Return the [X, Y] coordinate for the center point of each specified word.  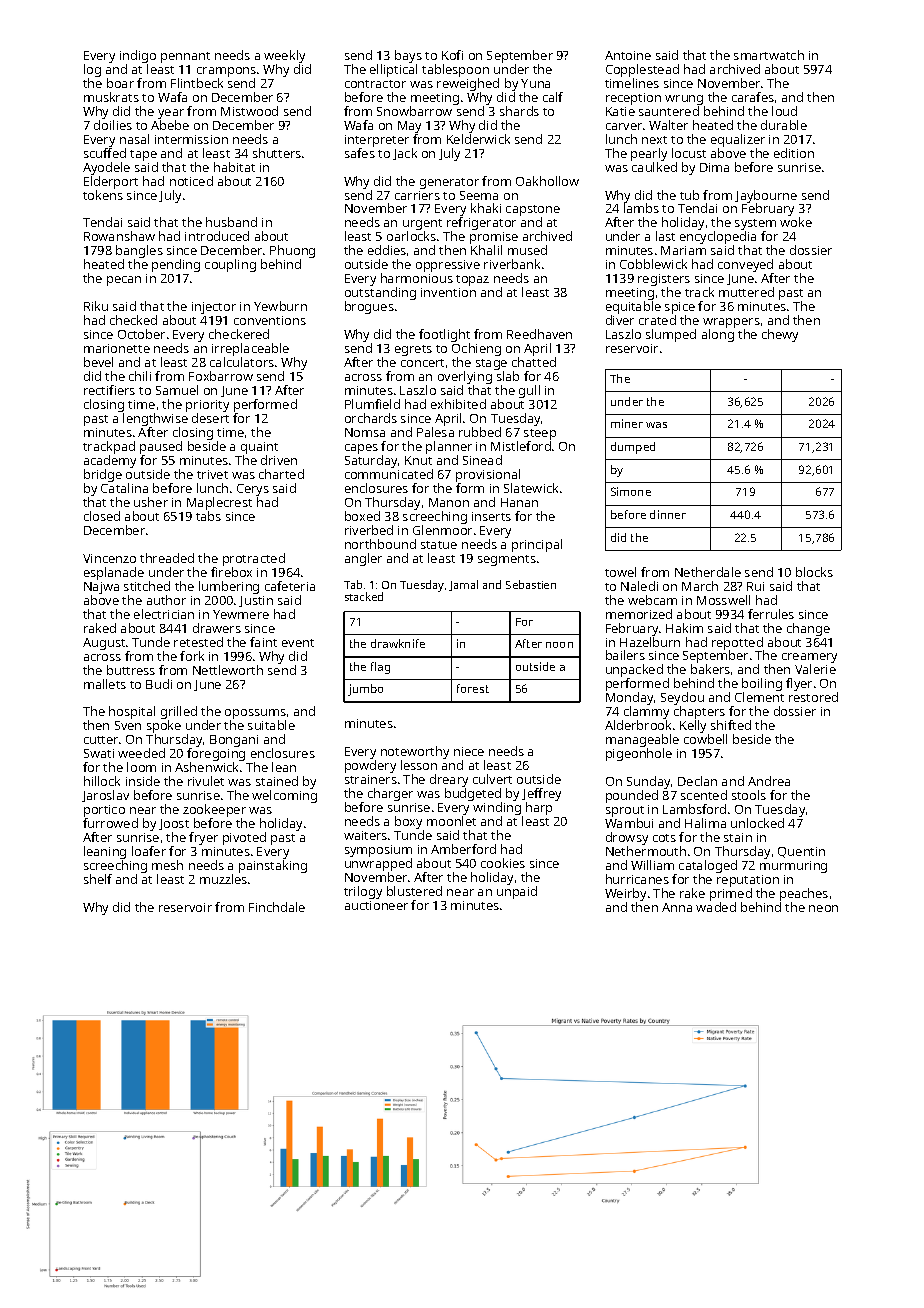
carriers [417, 195]
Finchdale [277, 907]
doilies [113, 125]
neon [823, 908]
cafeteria [290, 586]
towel [620, 572]
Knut [418, 460]
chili [140, 376]
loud [784, 111]
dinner [668, 514]
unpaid [517, 892]
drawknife [398, 643]
